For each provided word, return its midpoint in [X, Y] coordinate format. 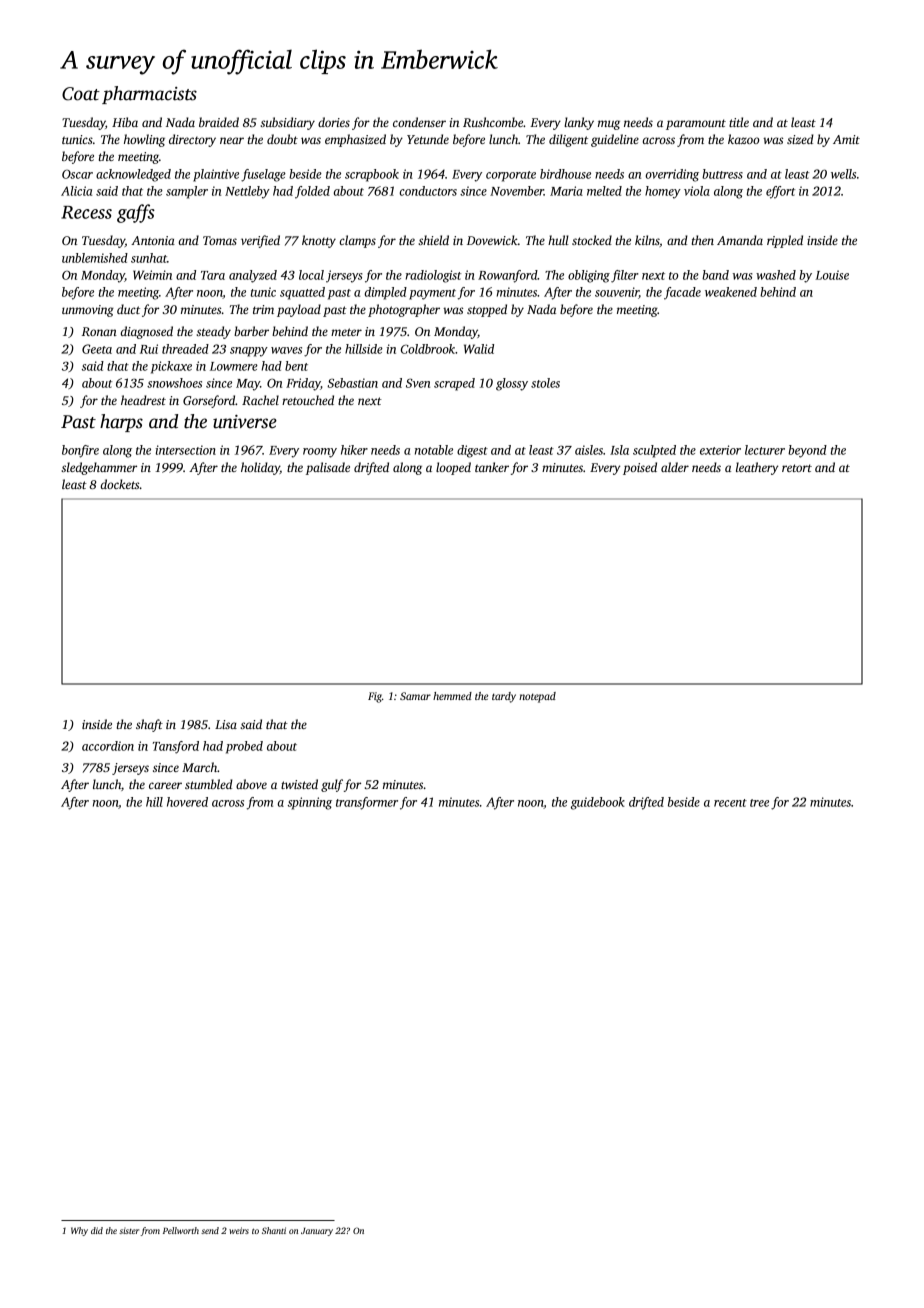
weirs [239, 1230]
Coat [81, 94]
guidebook [598, 803]
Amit [846, 139]
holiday [260, 468]
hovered [187, 802]
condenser [419, 122]
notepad [537, 697]
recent [730, 803]
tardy [504, 697]
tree [759, 803]
